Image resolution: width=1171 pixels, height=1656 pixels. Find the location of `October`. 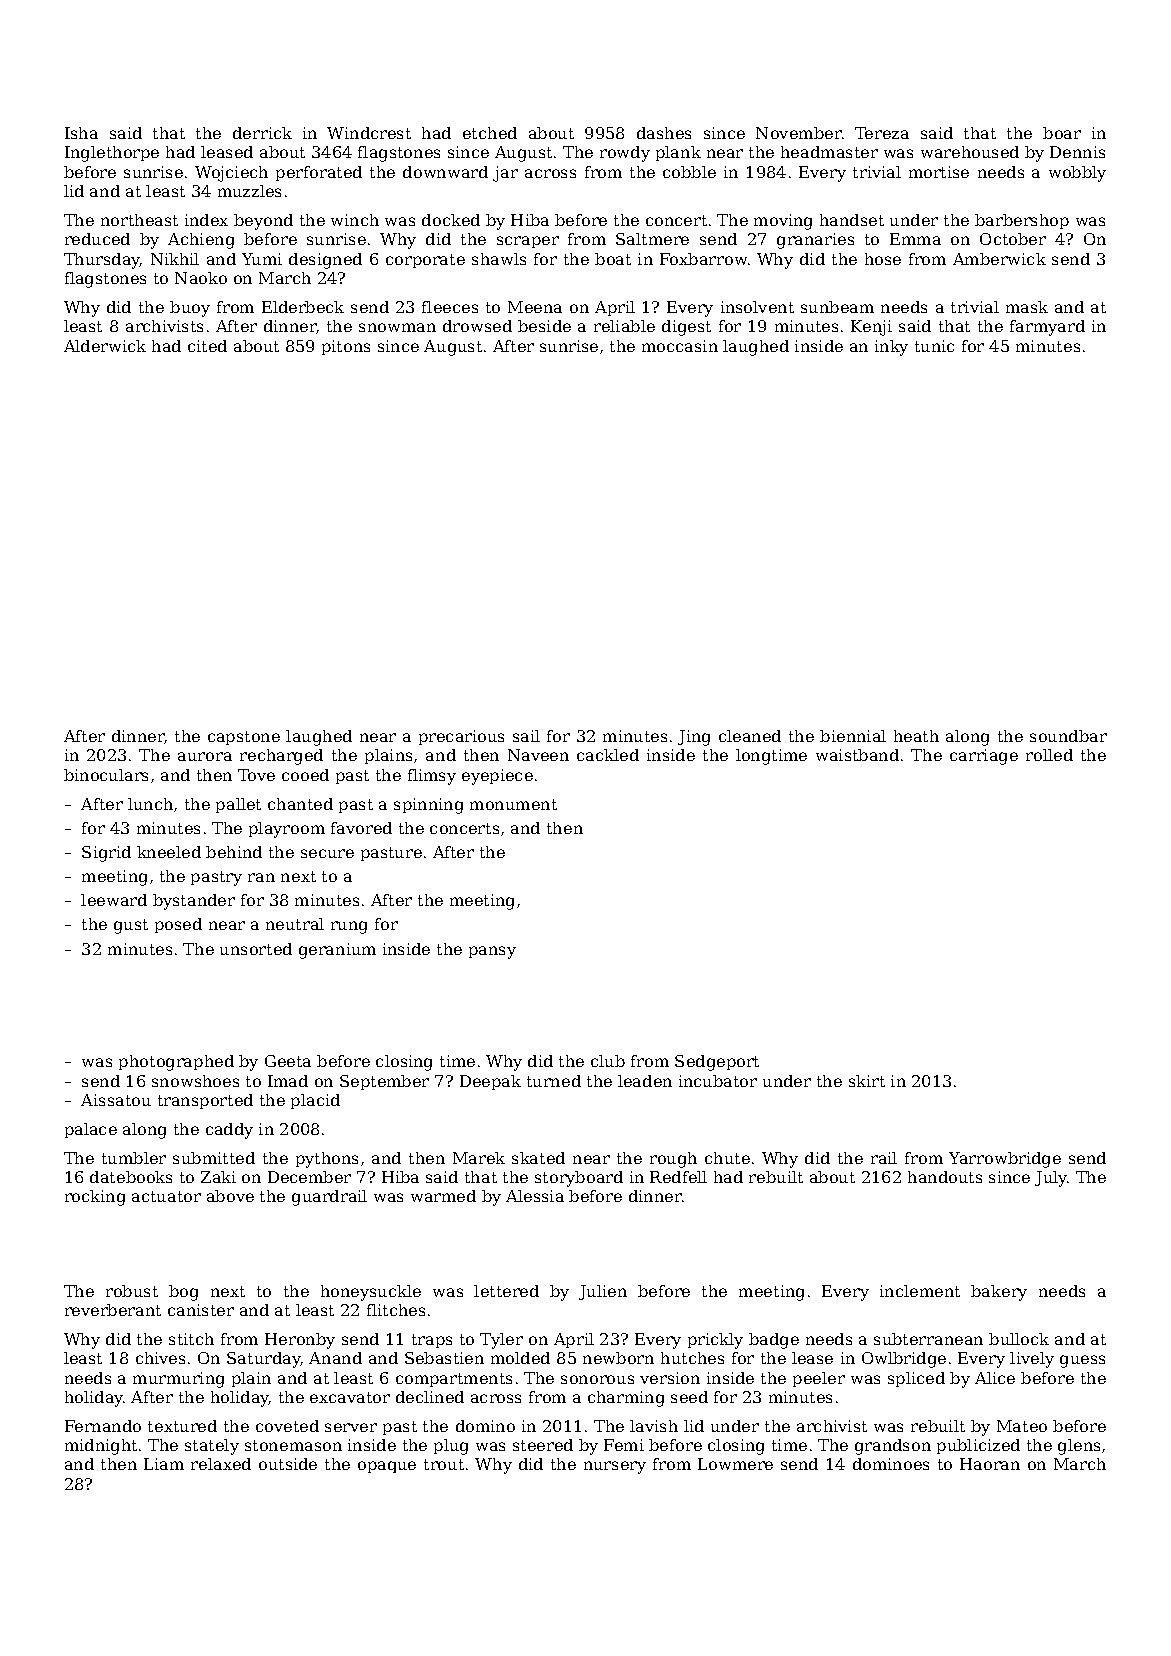

October is located at coordinates (1013, 239).
